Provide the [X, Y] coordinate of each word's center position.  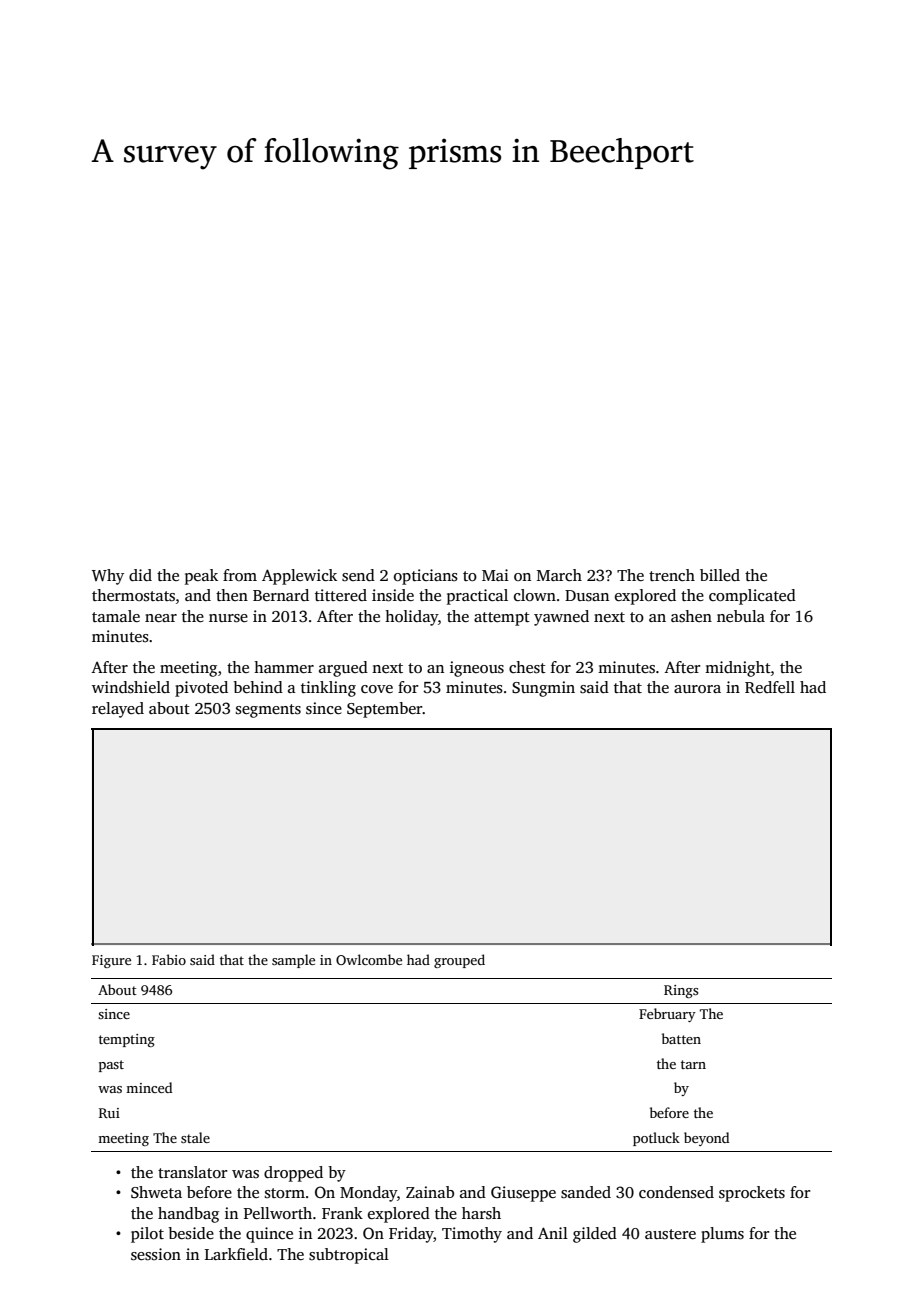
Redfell [770, 687]
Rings [681, 991]
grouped [459, 961]
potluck [656, 1139]
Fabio [169, 959]
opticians [426, 577]
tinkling [328, 689]
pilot [147, 1235]
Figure [111, 961]
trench [672, 575]
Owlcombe [369, 959]
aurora [697, 689]
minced [149, 1087]
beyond [707, 1139]
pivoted [201, 689]
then [232, 595]
